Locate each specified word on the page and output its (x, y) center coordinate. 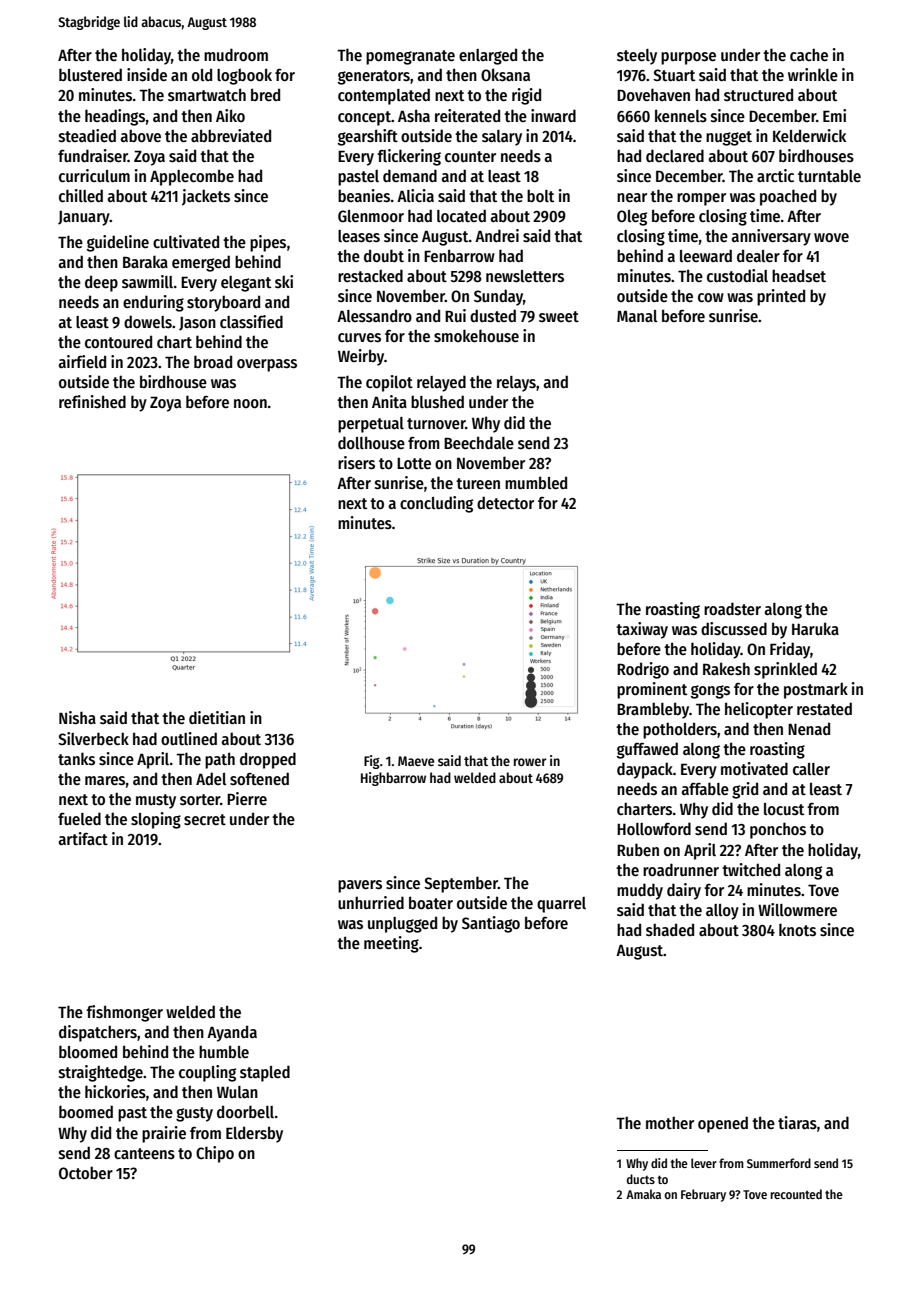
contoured (118, 341)
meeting (391, 944)
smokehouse (476, 336)
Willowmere (797, 909)
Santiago (491, 924)
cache (809, 55)
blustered (90, 75)
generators (374, 77)
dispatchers (98, 1033)
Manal (637, 316)
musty (156, 801)
